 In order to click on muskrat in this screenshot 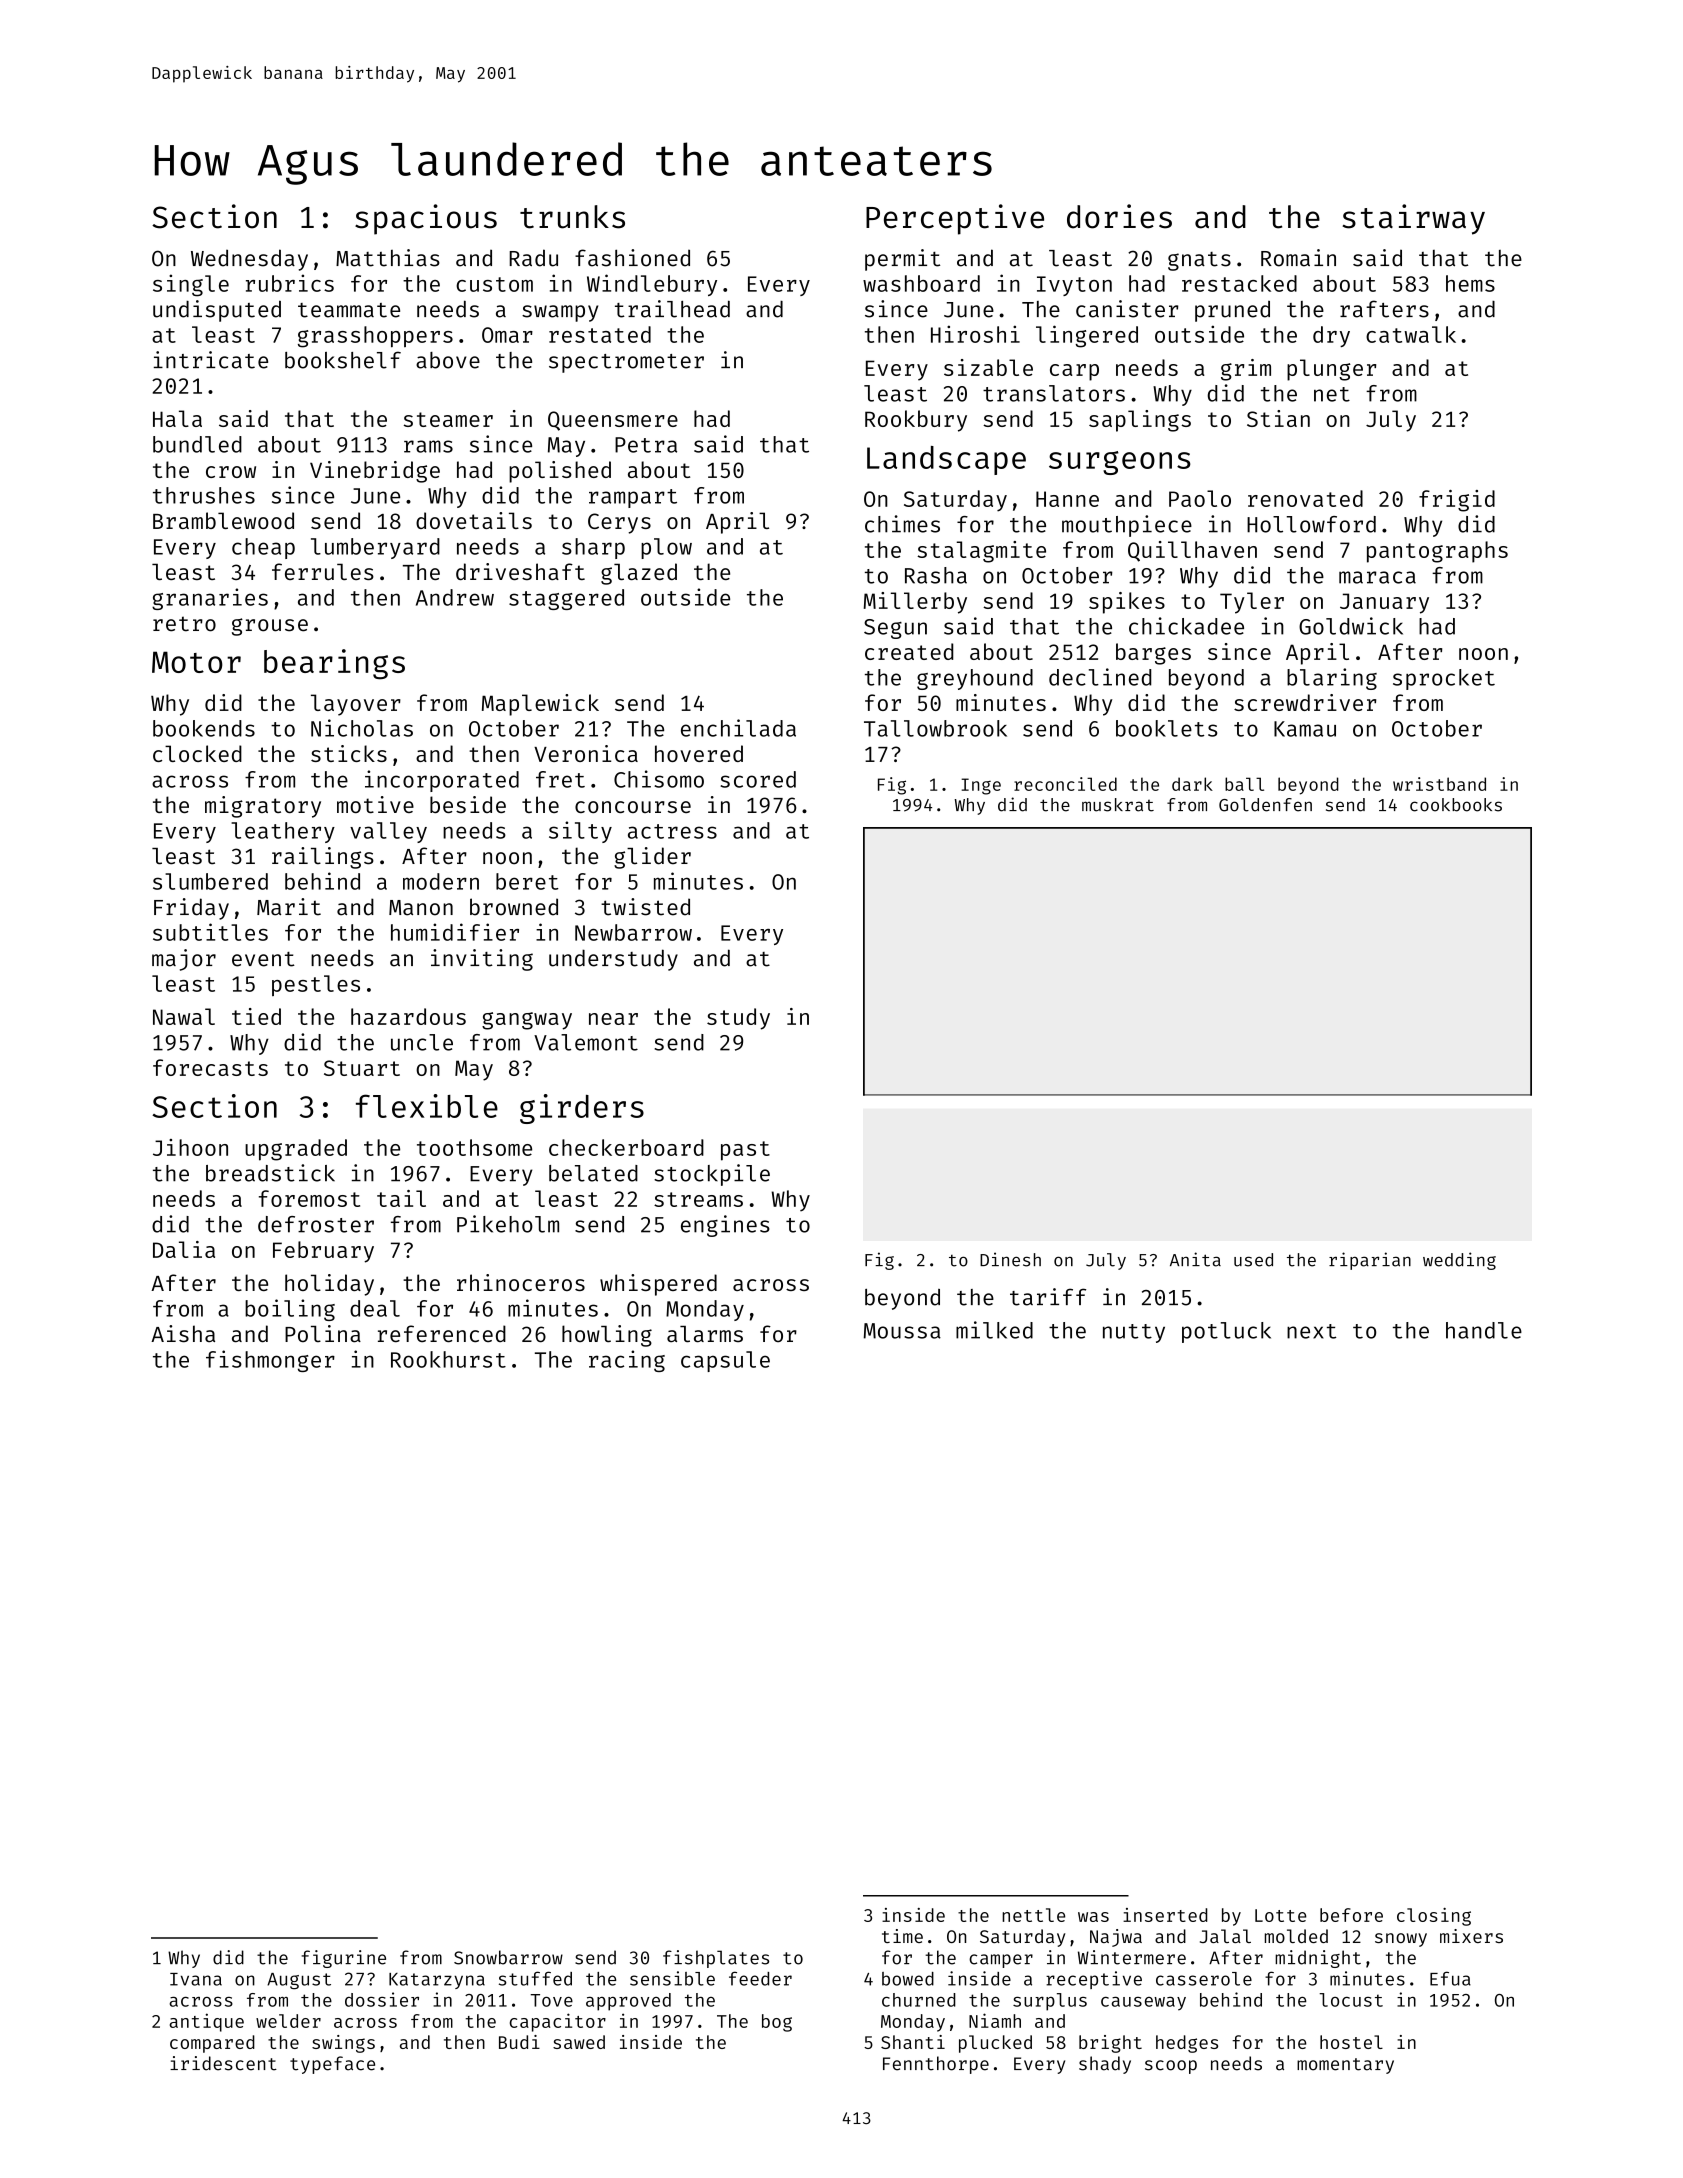, I will do `click(1118, 805)`.
